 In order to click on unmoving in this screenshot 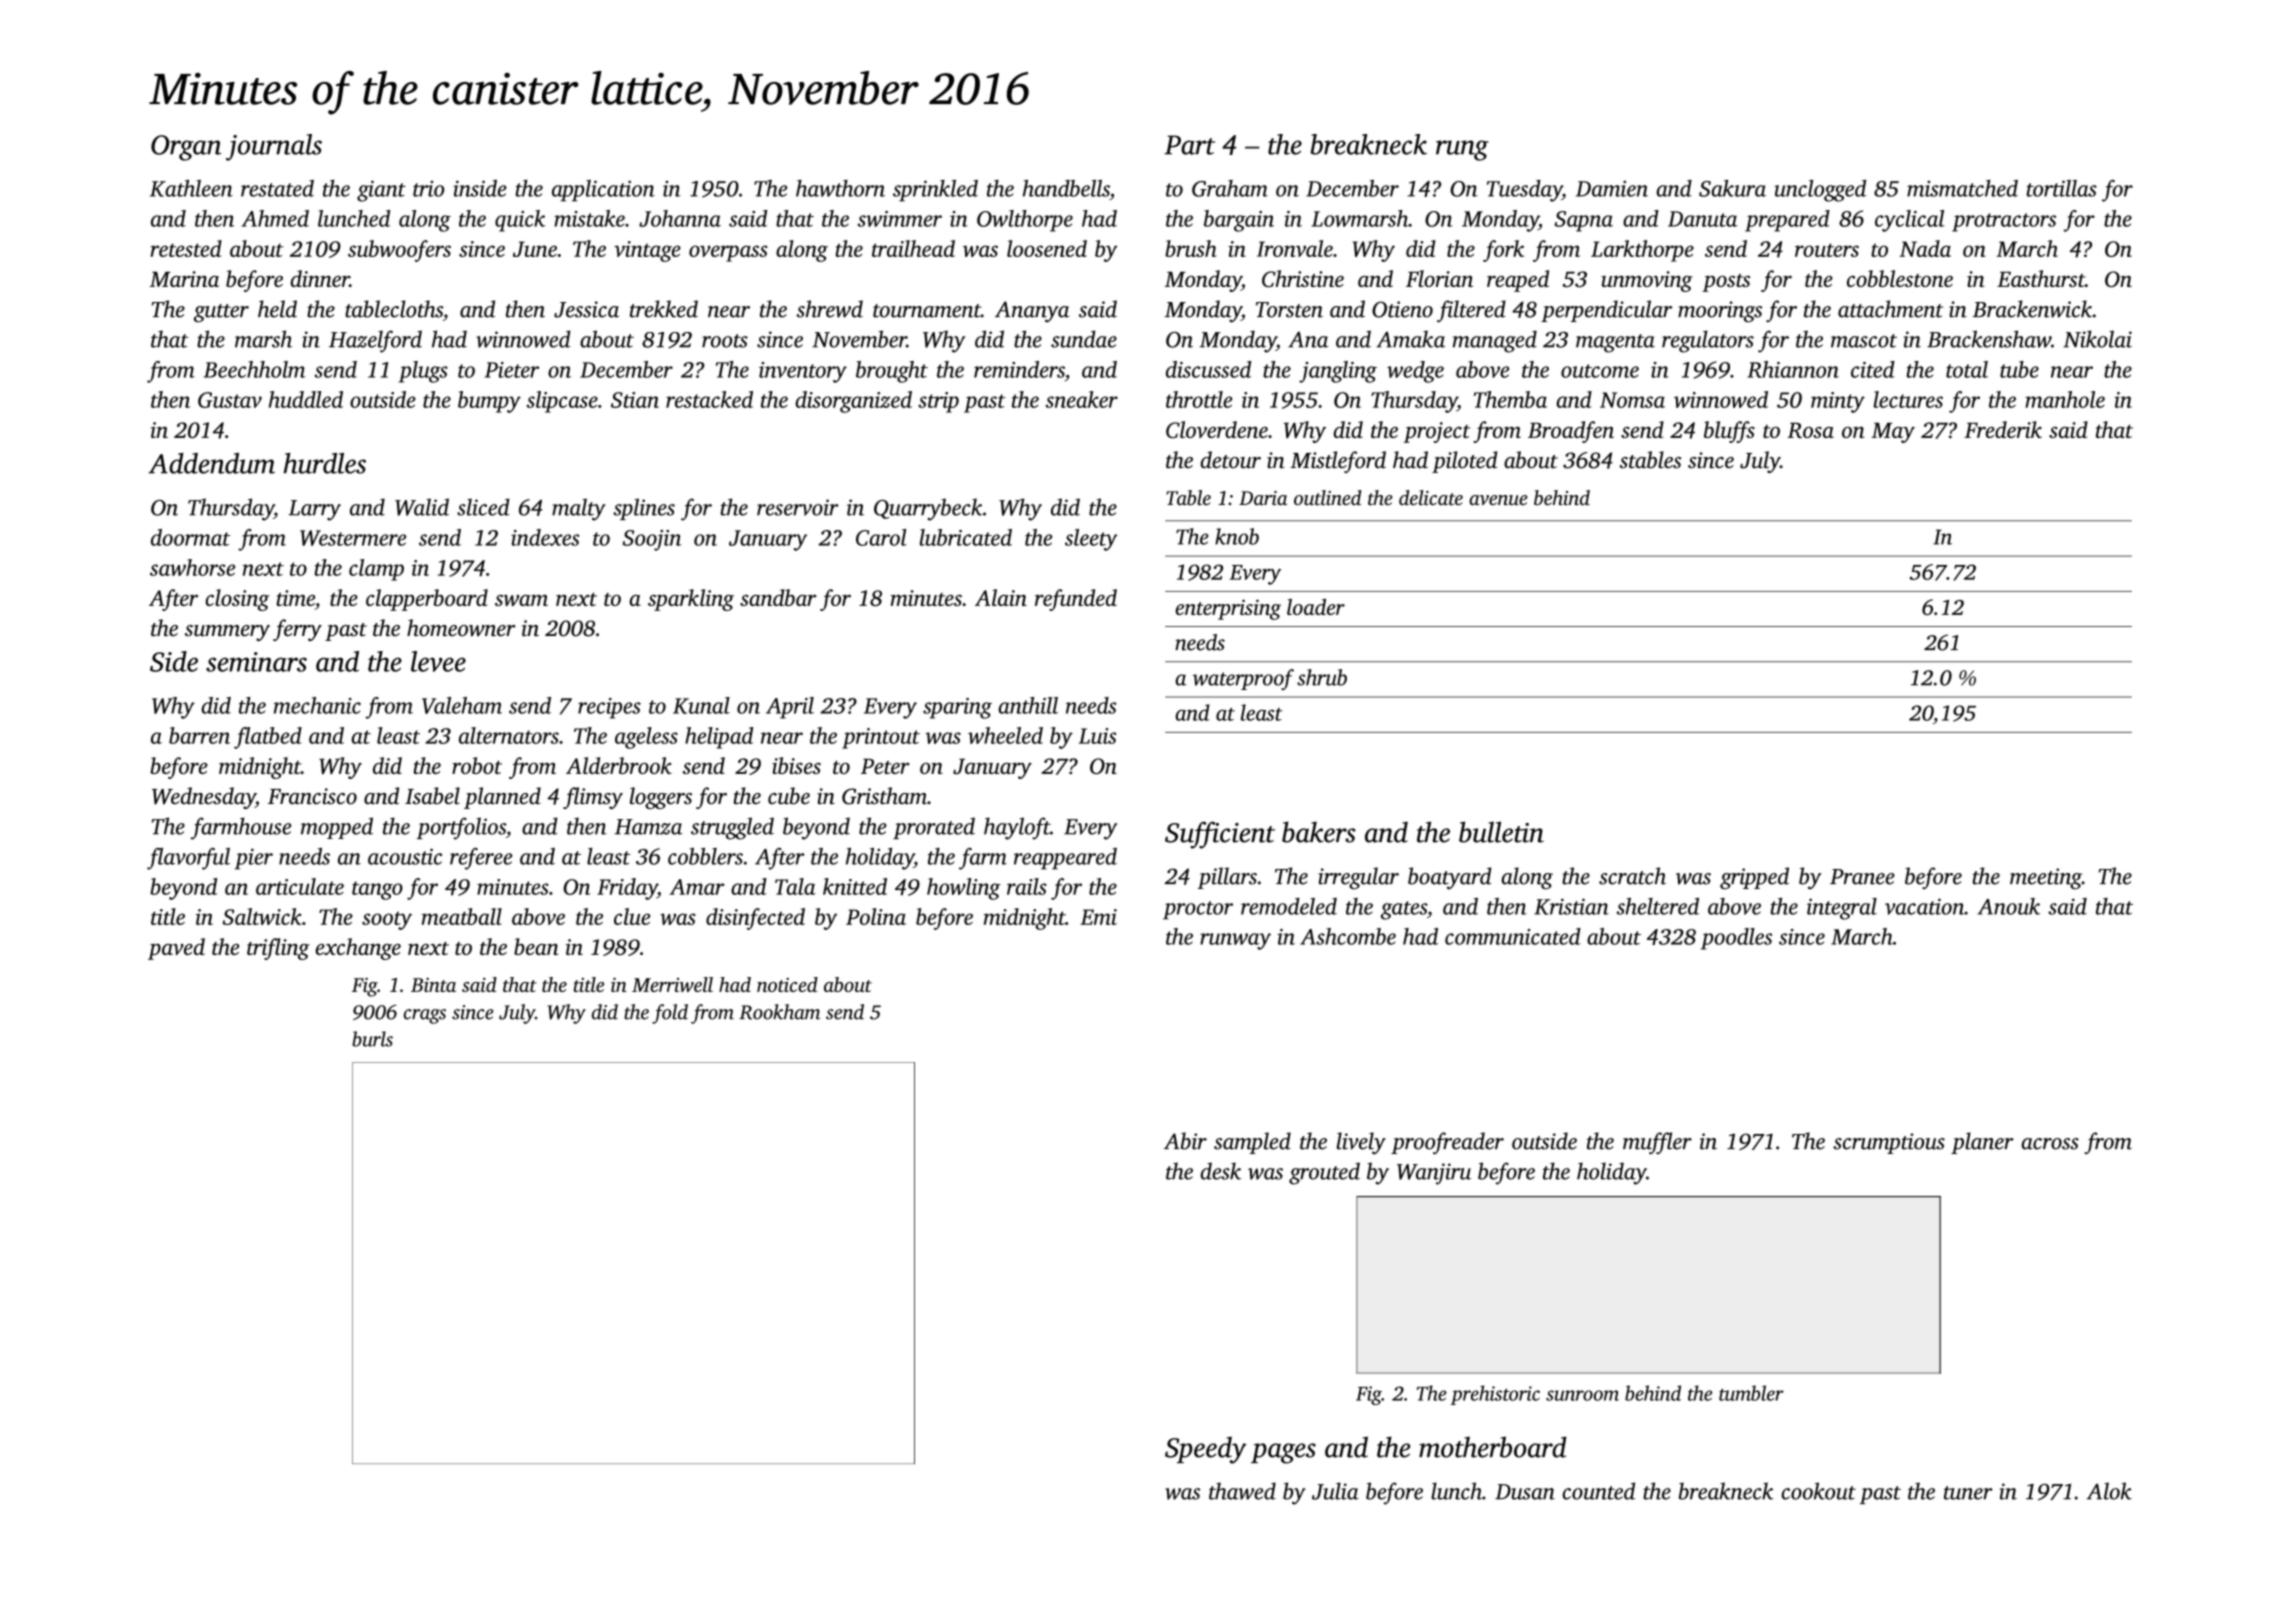, I will do `click(1647, 281)`.
